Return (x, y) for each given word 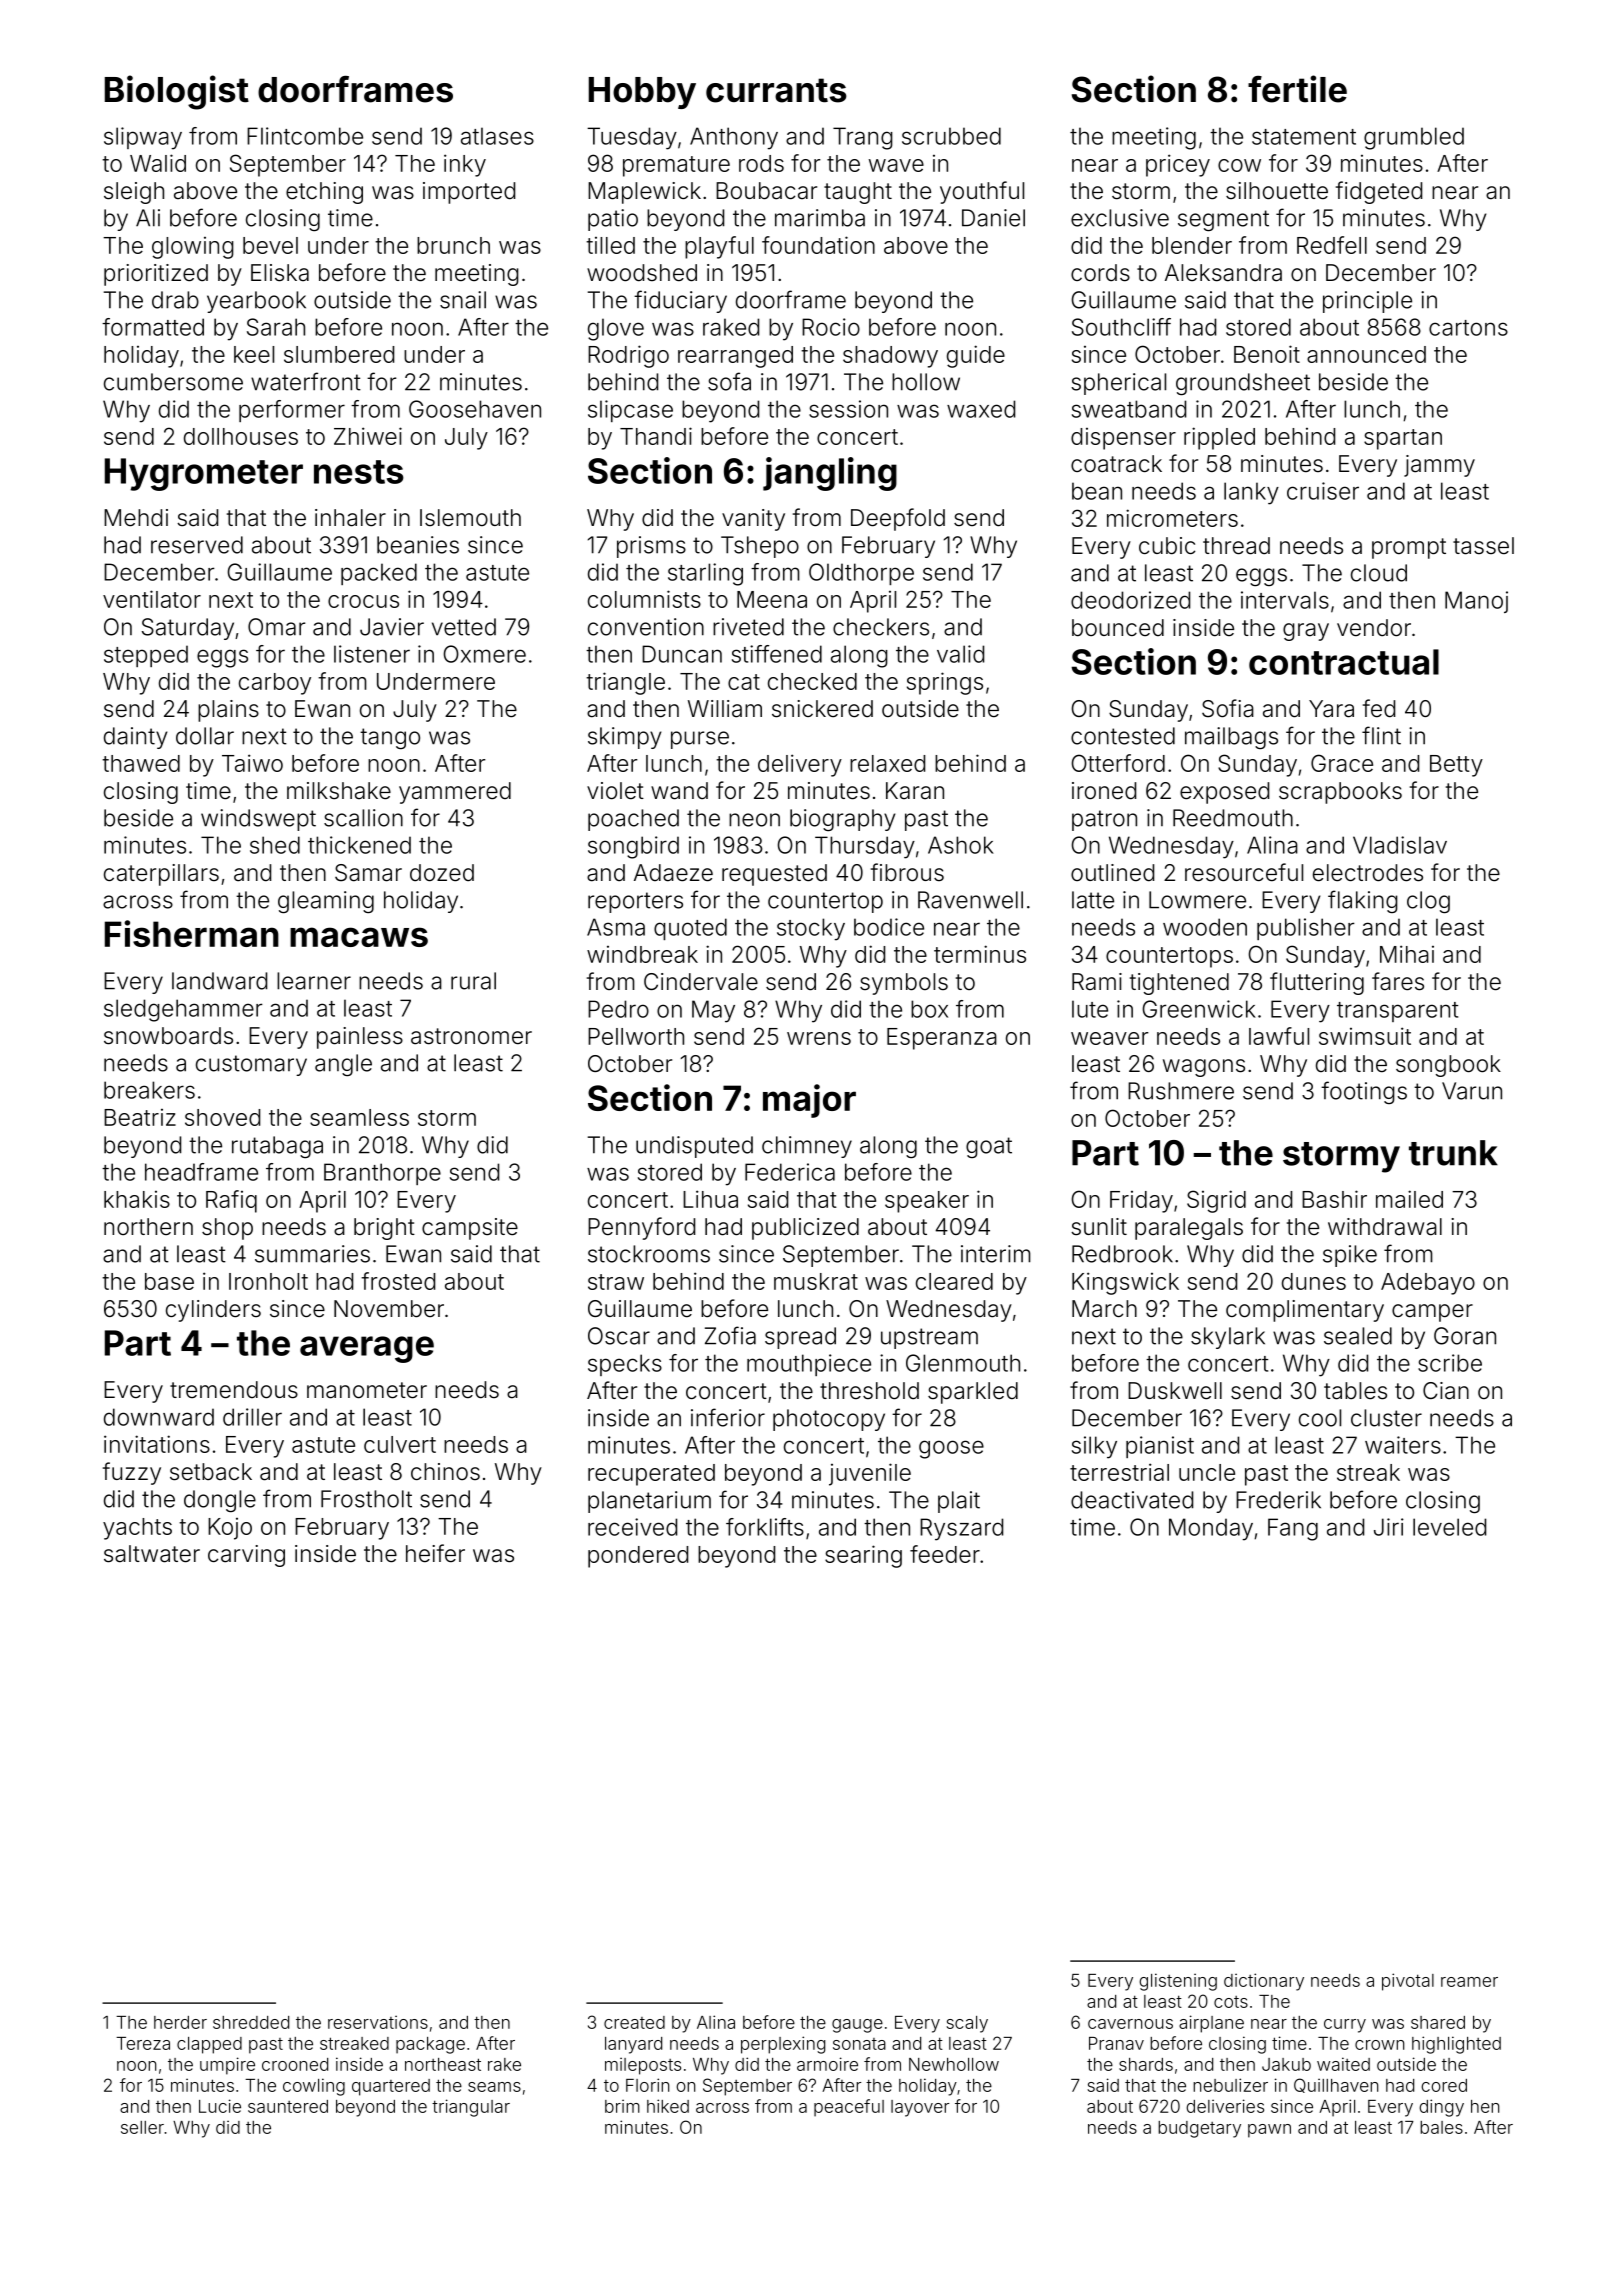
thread (1236, 546)
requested (774, 875)
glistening (1178, 1982)
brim (622, 2106)
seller (142, 2127)
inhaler (350, 518)
